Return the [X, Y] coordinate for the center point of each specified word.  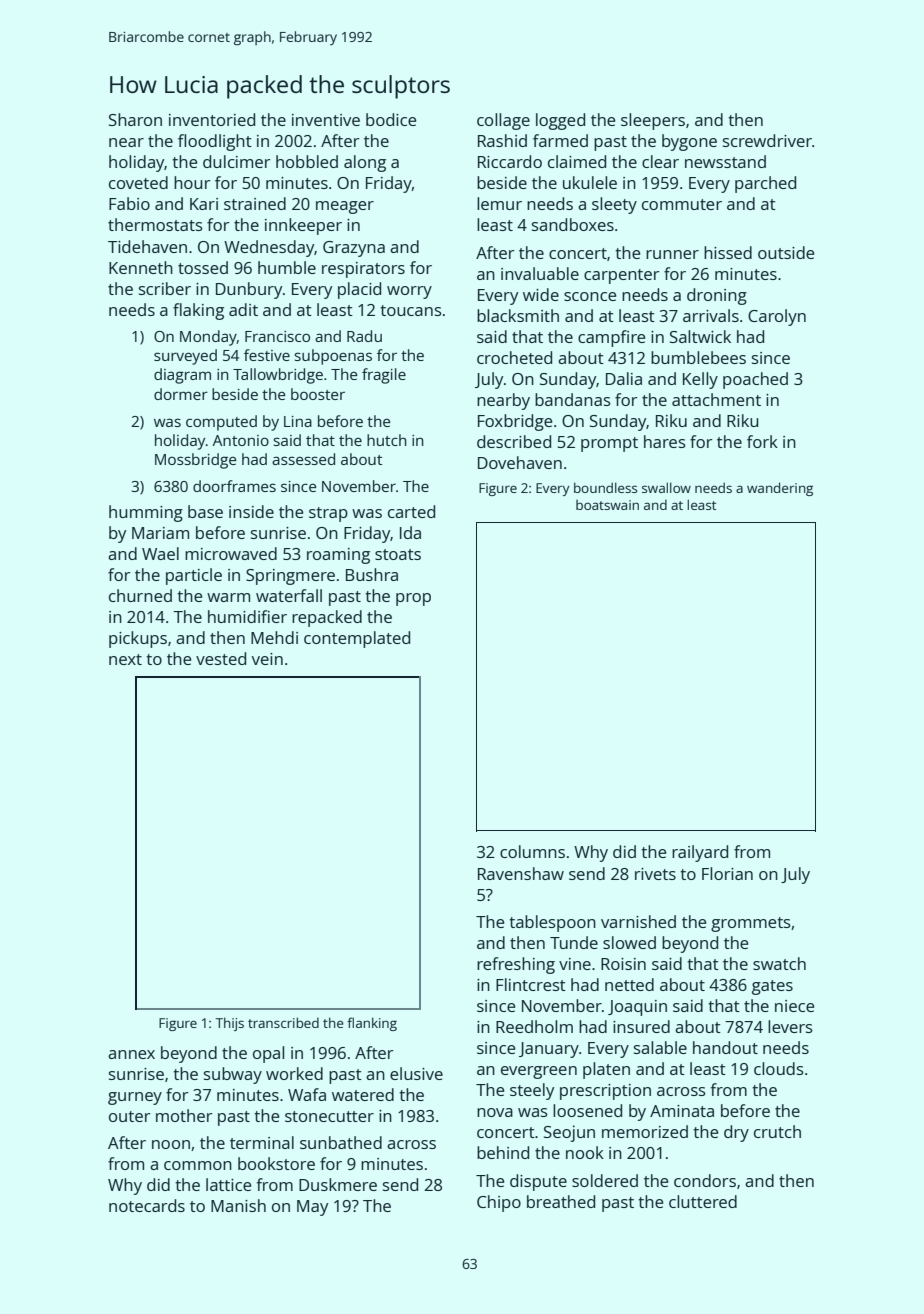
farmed [560, 140]
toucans [411, 310]
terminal [262, 1142]
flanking [372, 1024]
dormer [181, 394]
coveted [138, 182]
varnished [638, 921]
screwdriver [767, 140]
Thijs [230, 1024]
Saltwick [700, 336]
